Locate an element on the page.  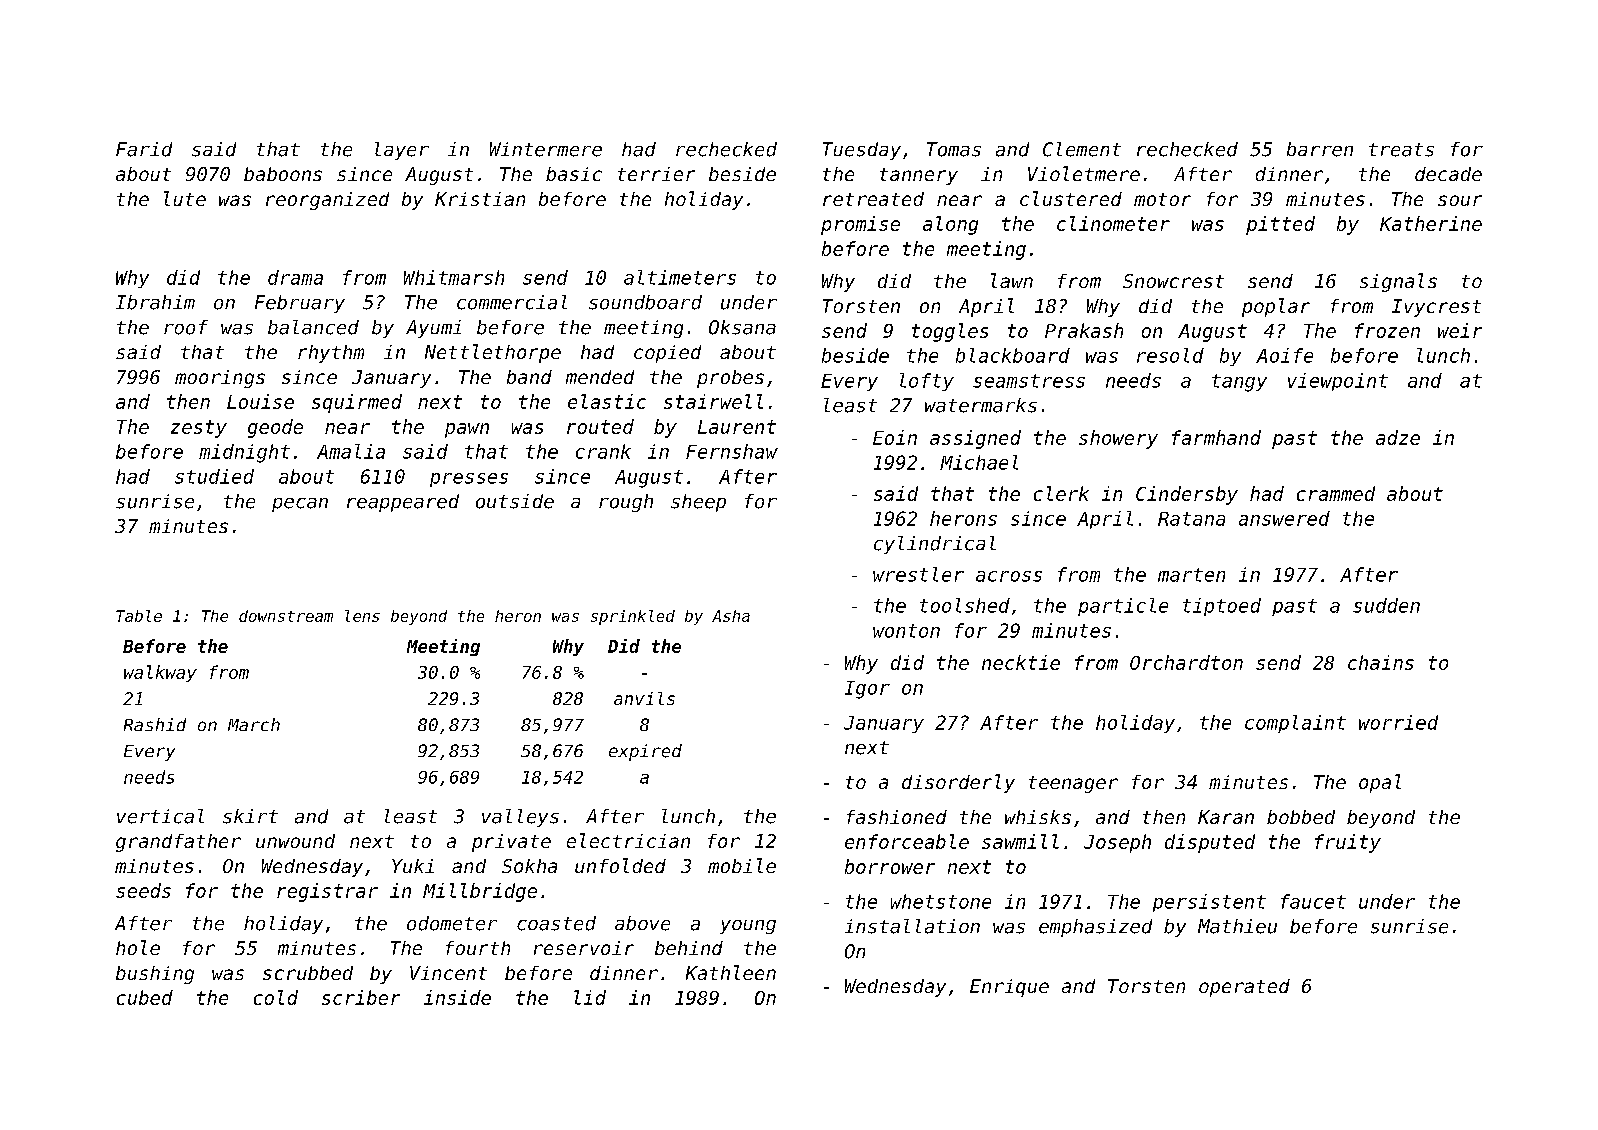
zesty is located at coordinates (199, 429).
